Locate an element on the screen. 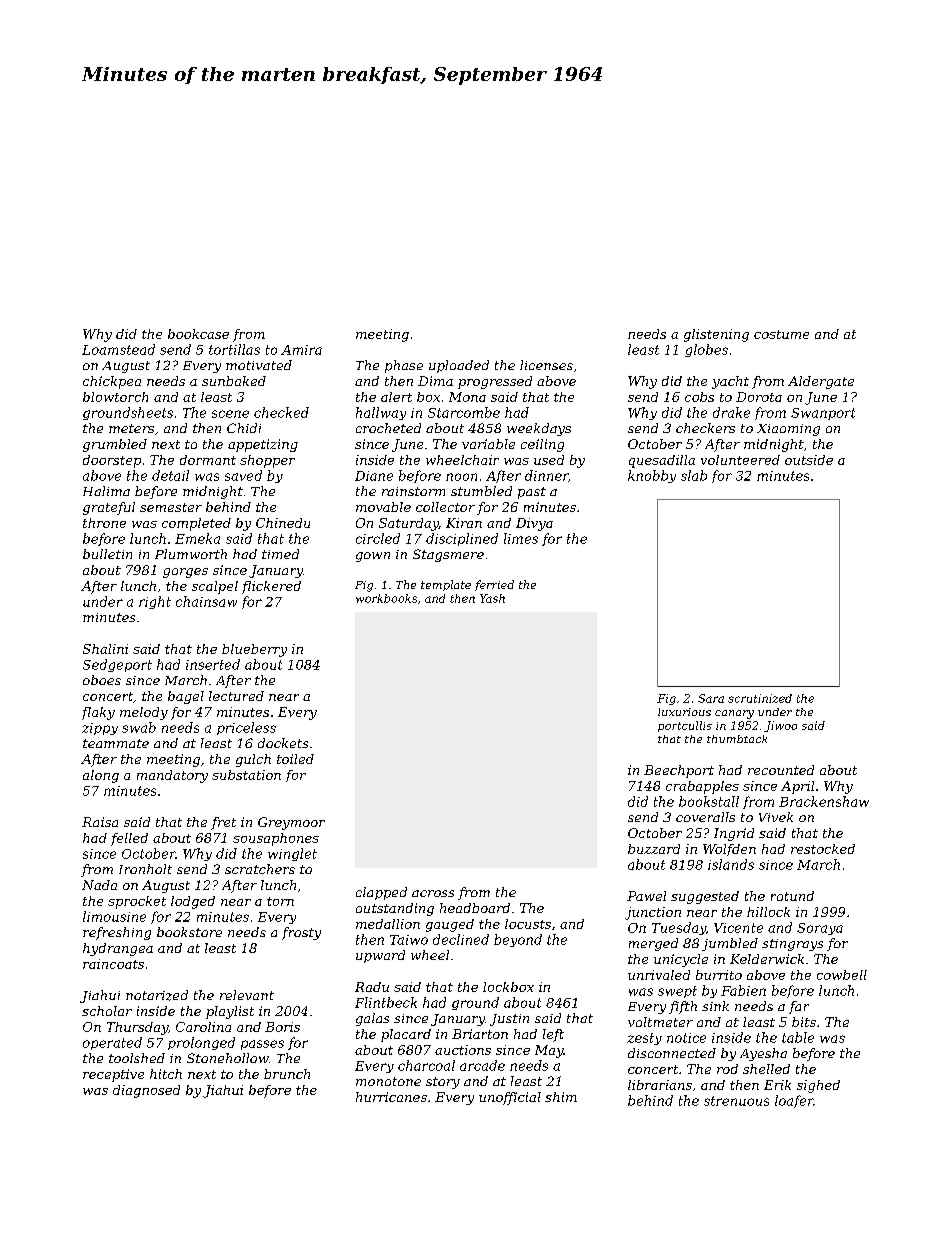  scholar is located at coordinates (107, 1011).
